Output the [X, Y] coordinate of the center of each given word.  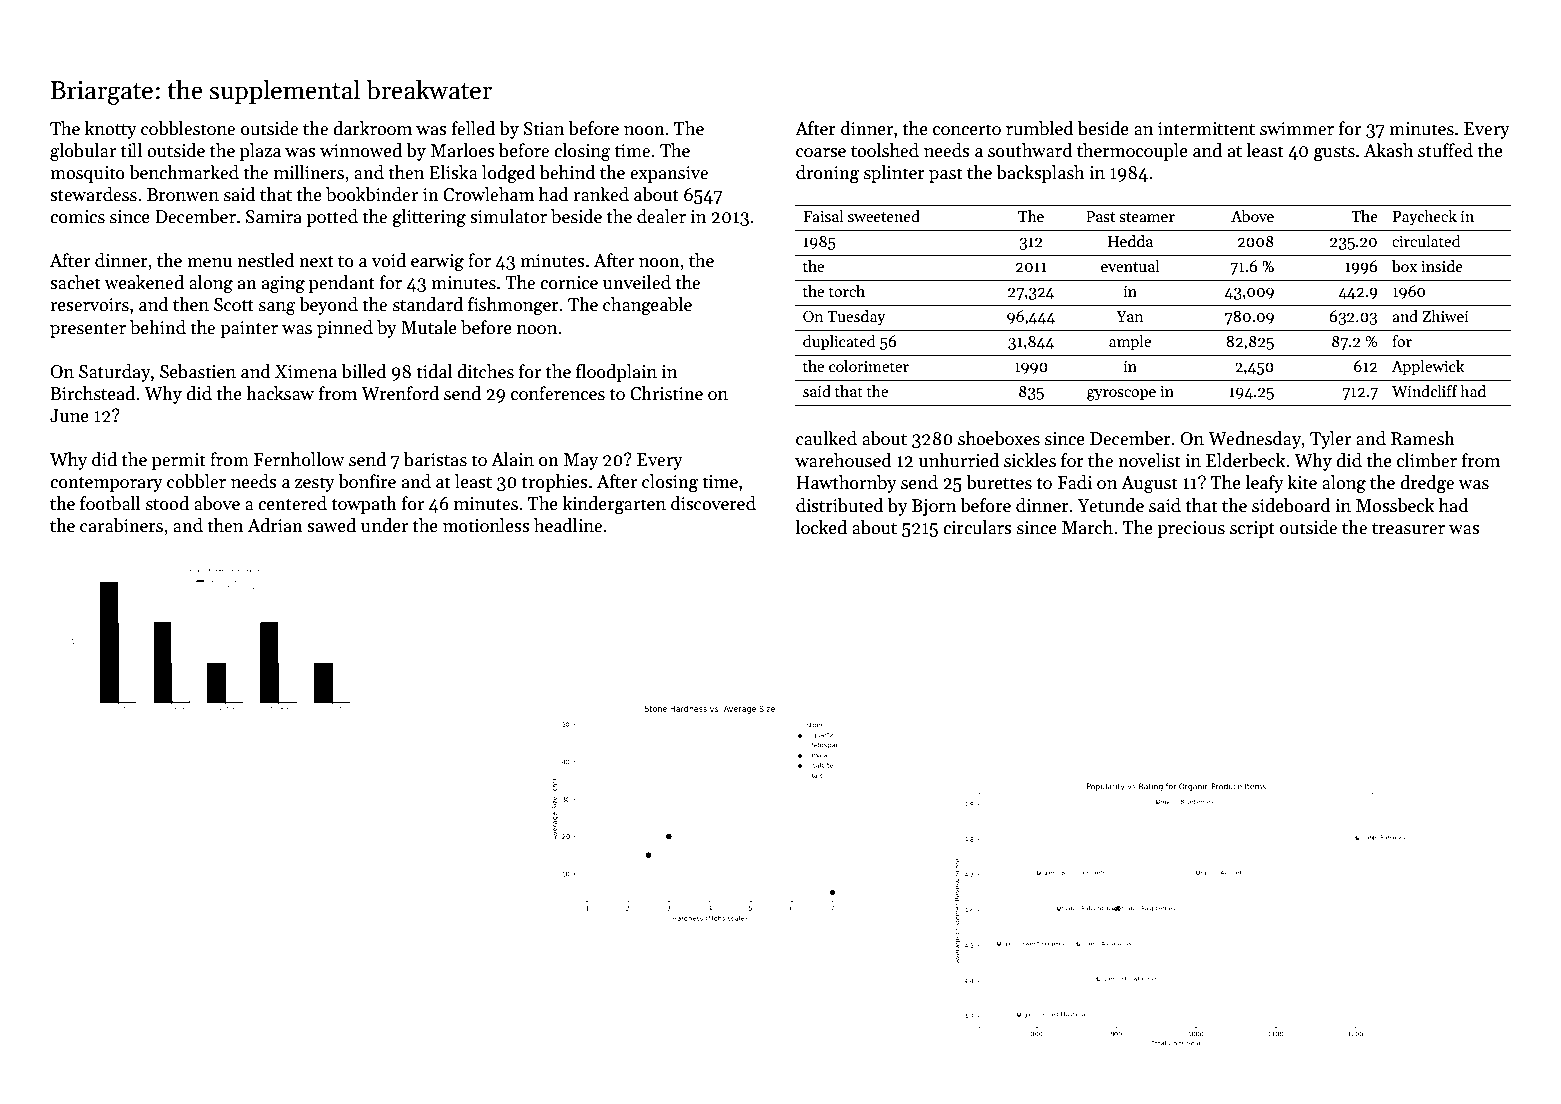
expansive [669, 174]
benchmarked [184, 172]
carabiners [121, 525]
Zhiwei [1445, 316]
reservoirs [89, 305]
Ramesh [1423, 438]
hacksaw [280, 393]
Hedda [1130, 241]
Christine [666, 393]
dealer [661, 216]
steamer [1147, 217]
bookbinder [372, 194]
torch [847, 291]
